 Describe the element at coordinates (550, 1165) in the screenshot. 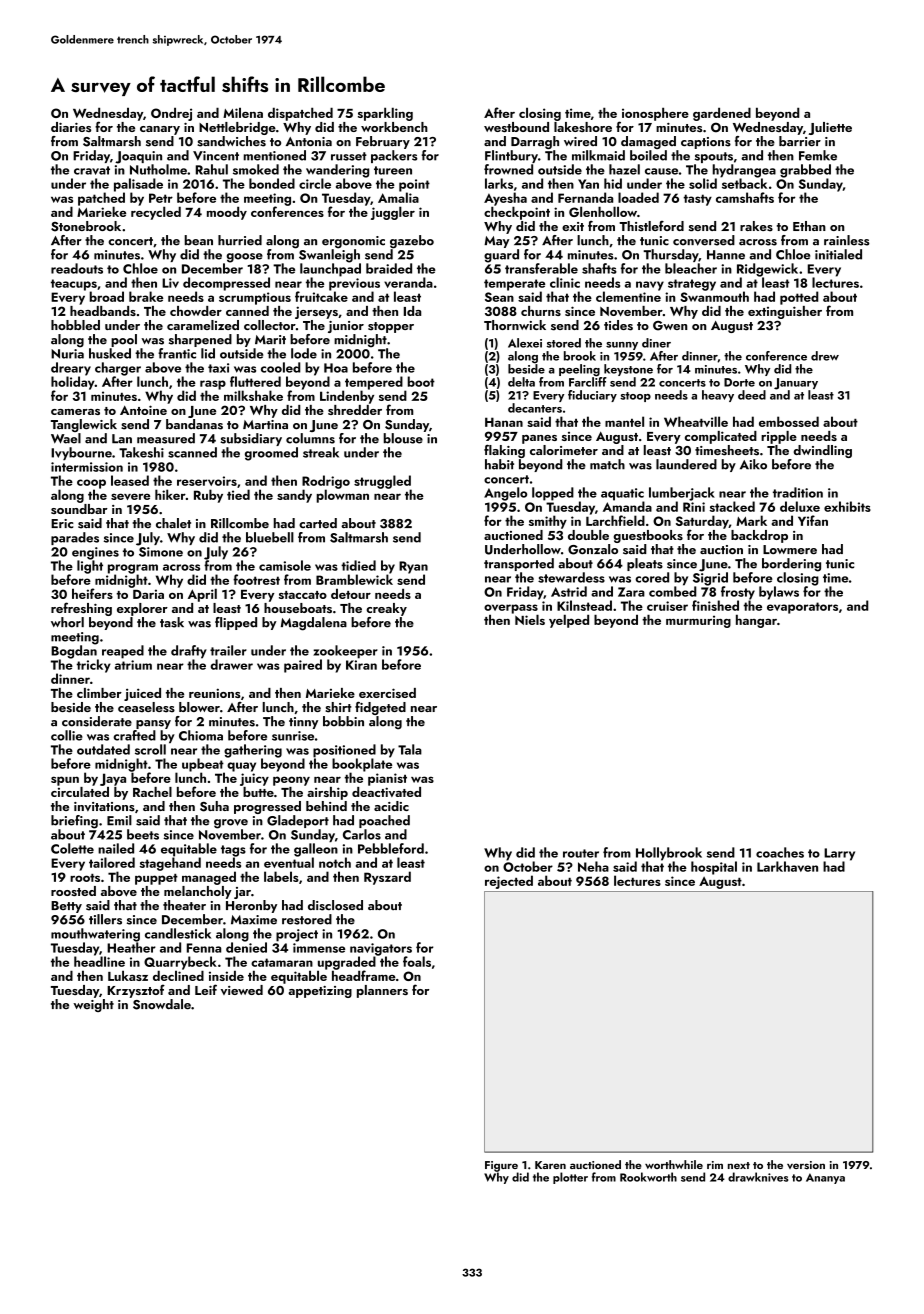

I see `Karen` at that location.
